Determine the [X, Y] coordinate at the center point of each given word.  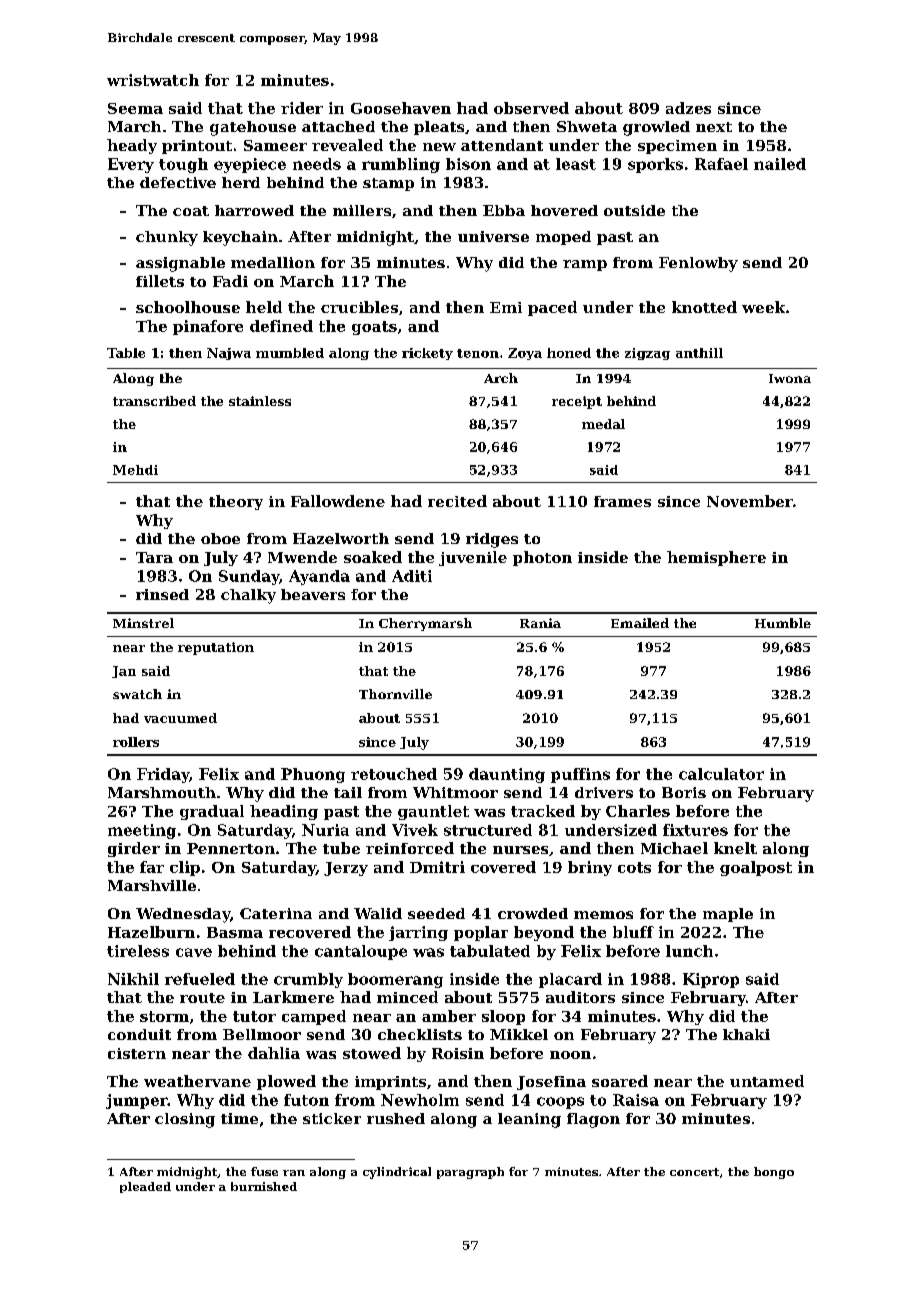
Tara [154, 557]
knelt [735, 848]
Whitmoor [455, 792]
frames [622, 501]
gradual [212, 812]
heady [132, 146]
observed [531, 108]
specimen [677, 147]
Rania [540, 623]
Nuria [325, 830]
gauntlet [433, 812]
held [264, 307]
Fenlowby [698, 264]
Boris [684, 792]
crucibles [359, 307]
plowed [286, 1082]
